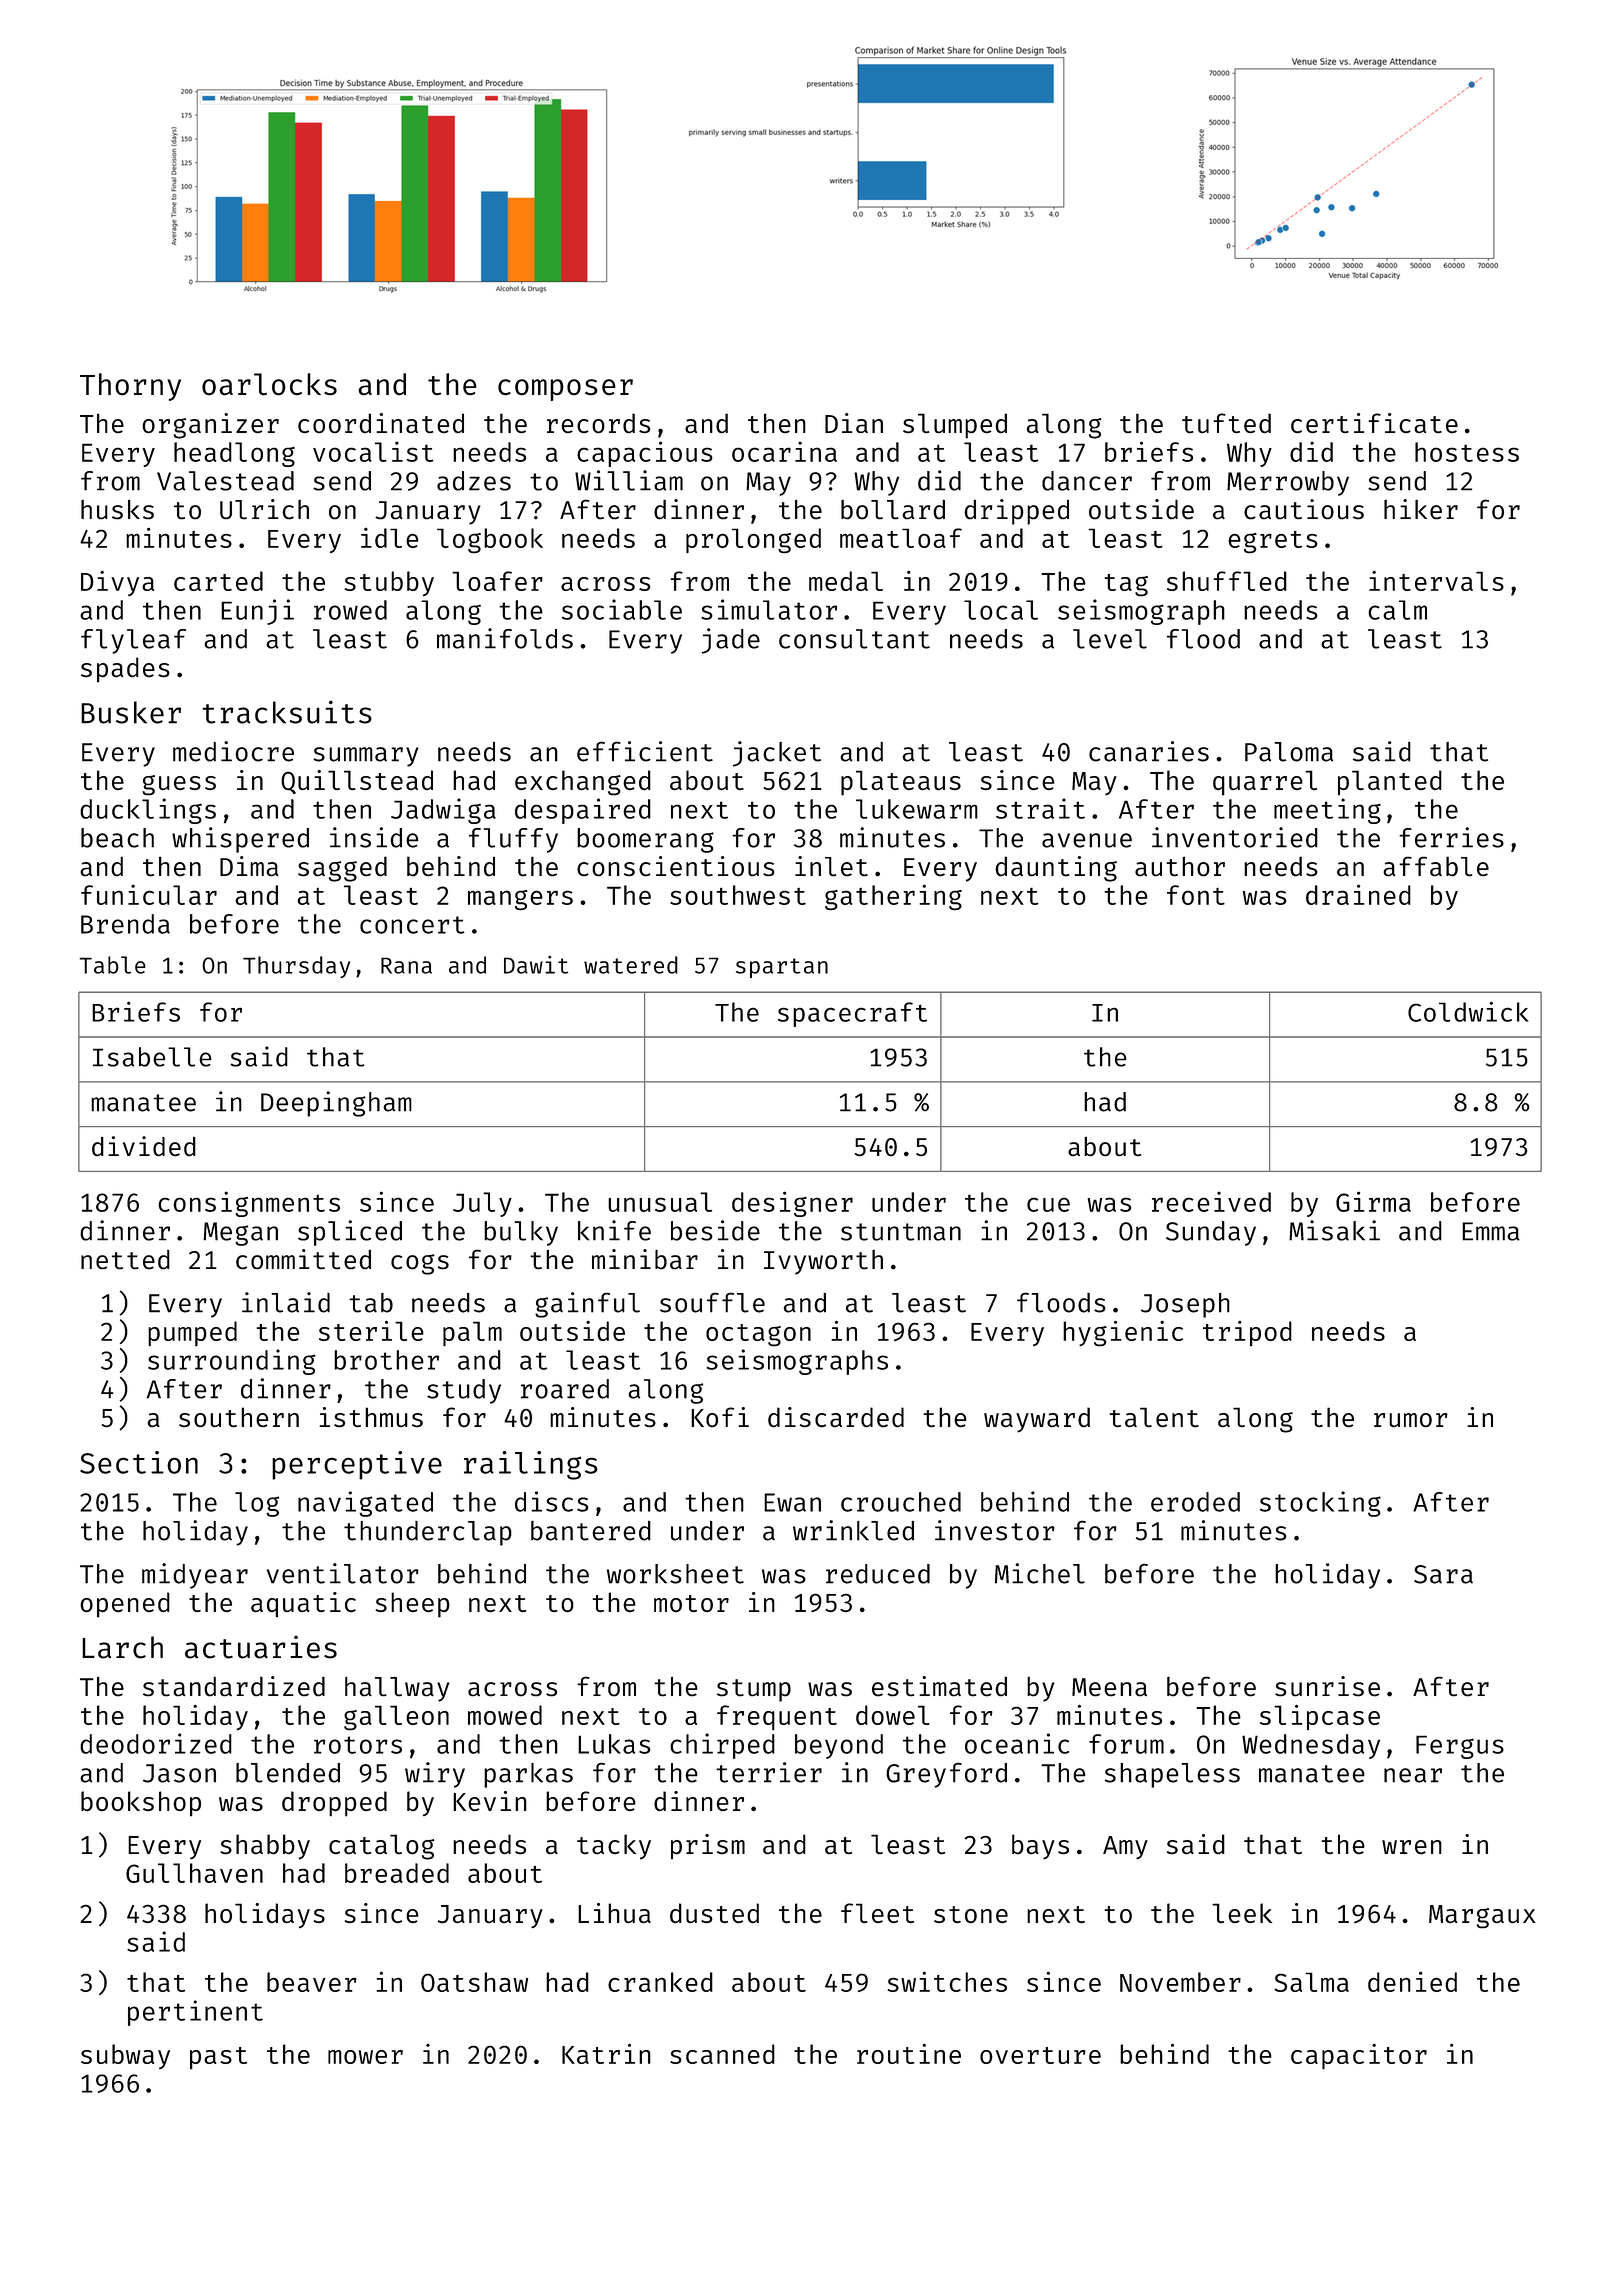 This image has width=1620, height=2292. What do you see at coordinates (130, 387) in the image?
I see `Thorny` at bounding box center [130, 387].
